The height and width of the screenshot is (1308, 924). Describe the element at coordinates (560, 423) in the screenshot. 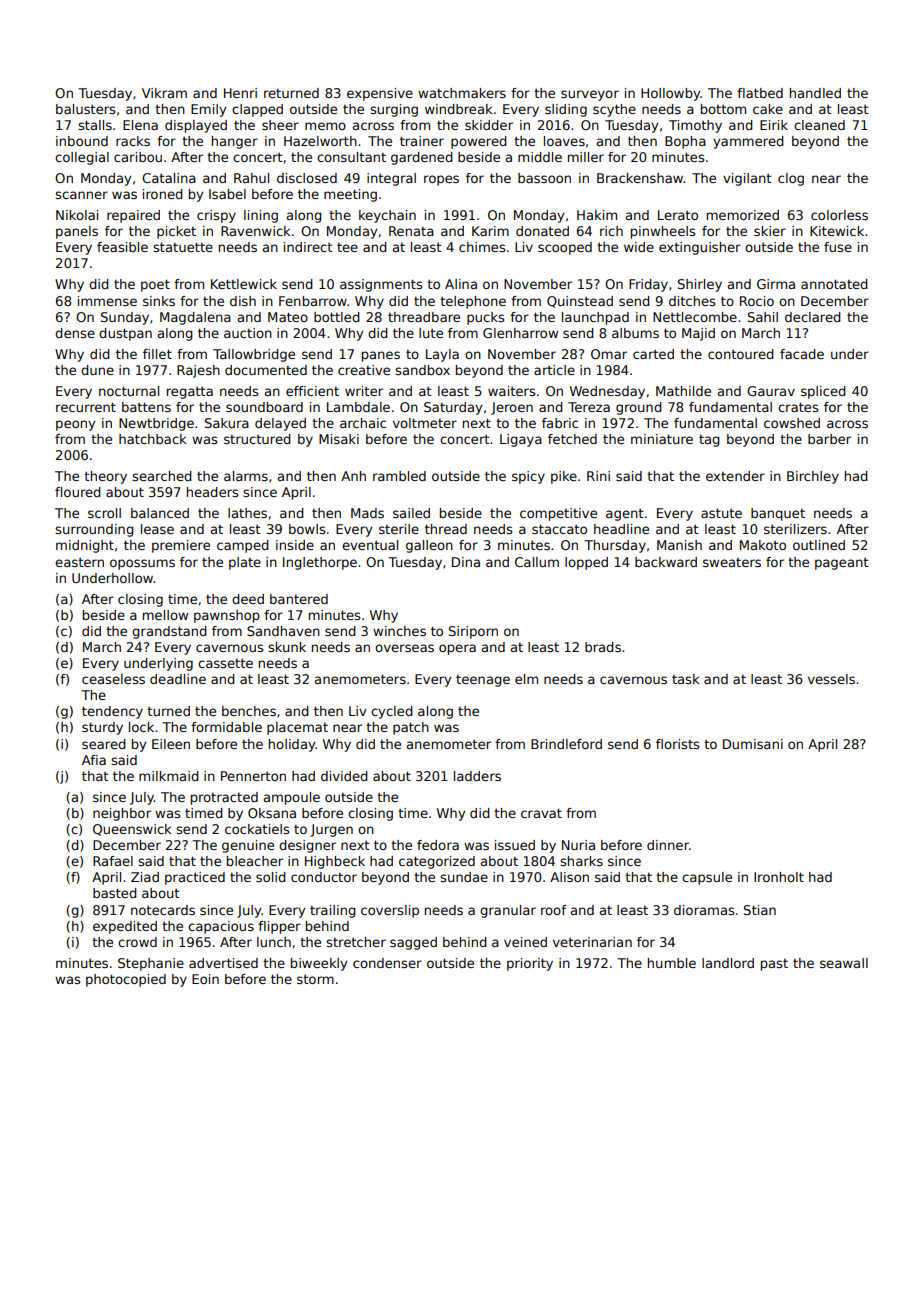

I see `fabric` at that location.
